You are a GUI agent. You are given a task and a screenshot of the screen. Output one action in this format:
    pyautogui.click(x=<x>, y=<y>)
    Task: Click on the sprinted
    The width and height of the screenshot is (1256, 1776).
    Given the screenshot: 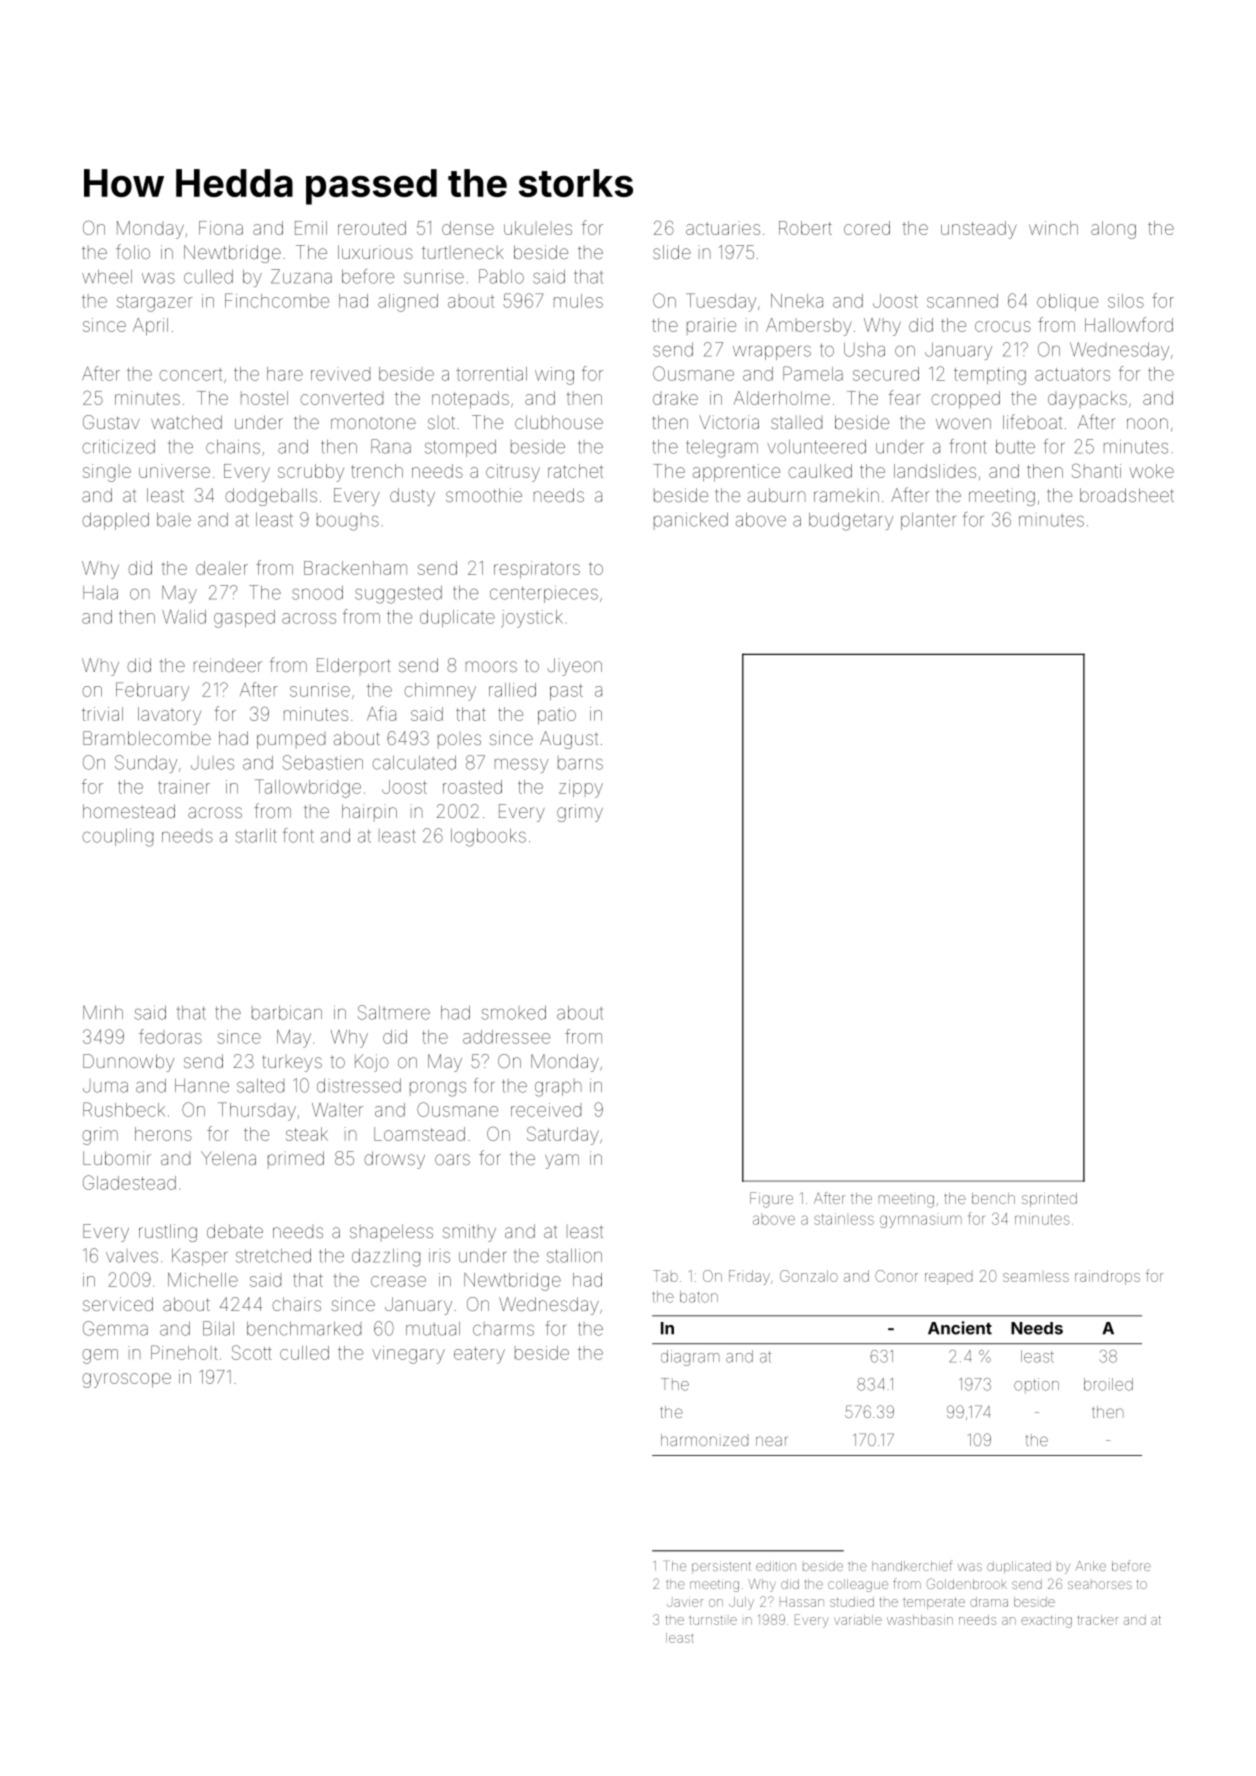 What is the action you would take?
    pyautogui.click(x=1049, y=1200)
